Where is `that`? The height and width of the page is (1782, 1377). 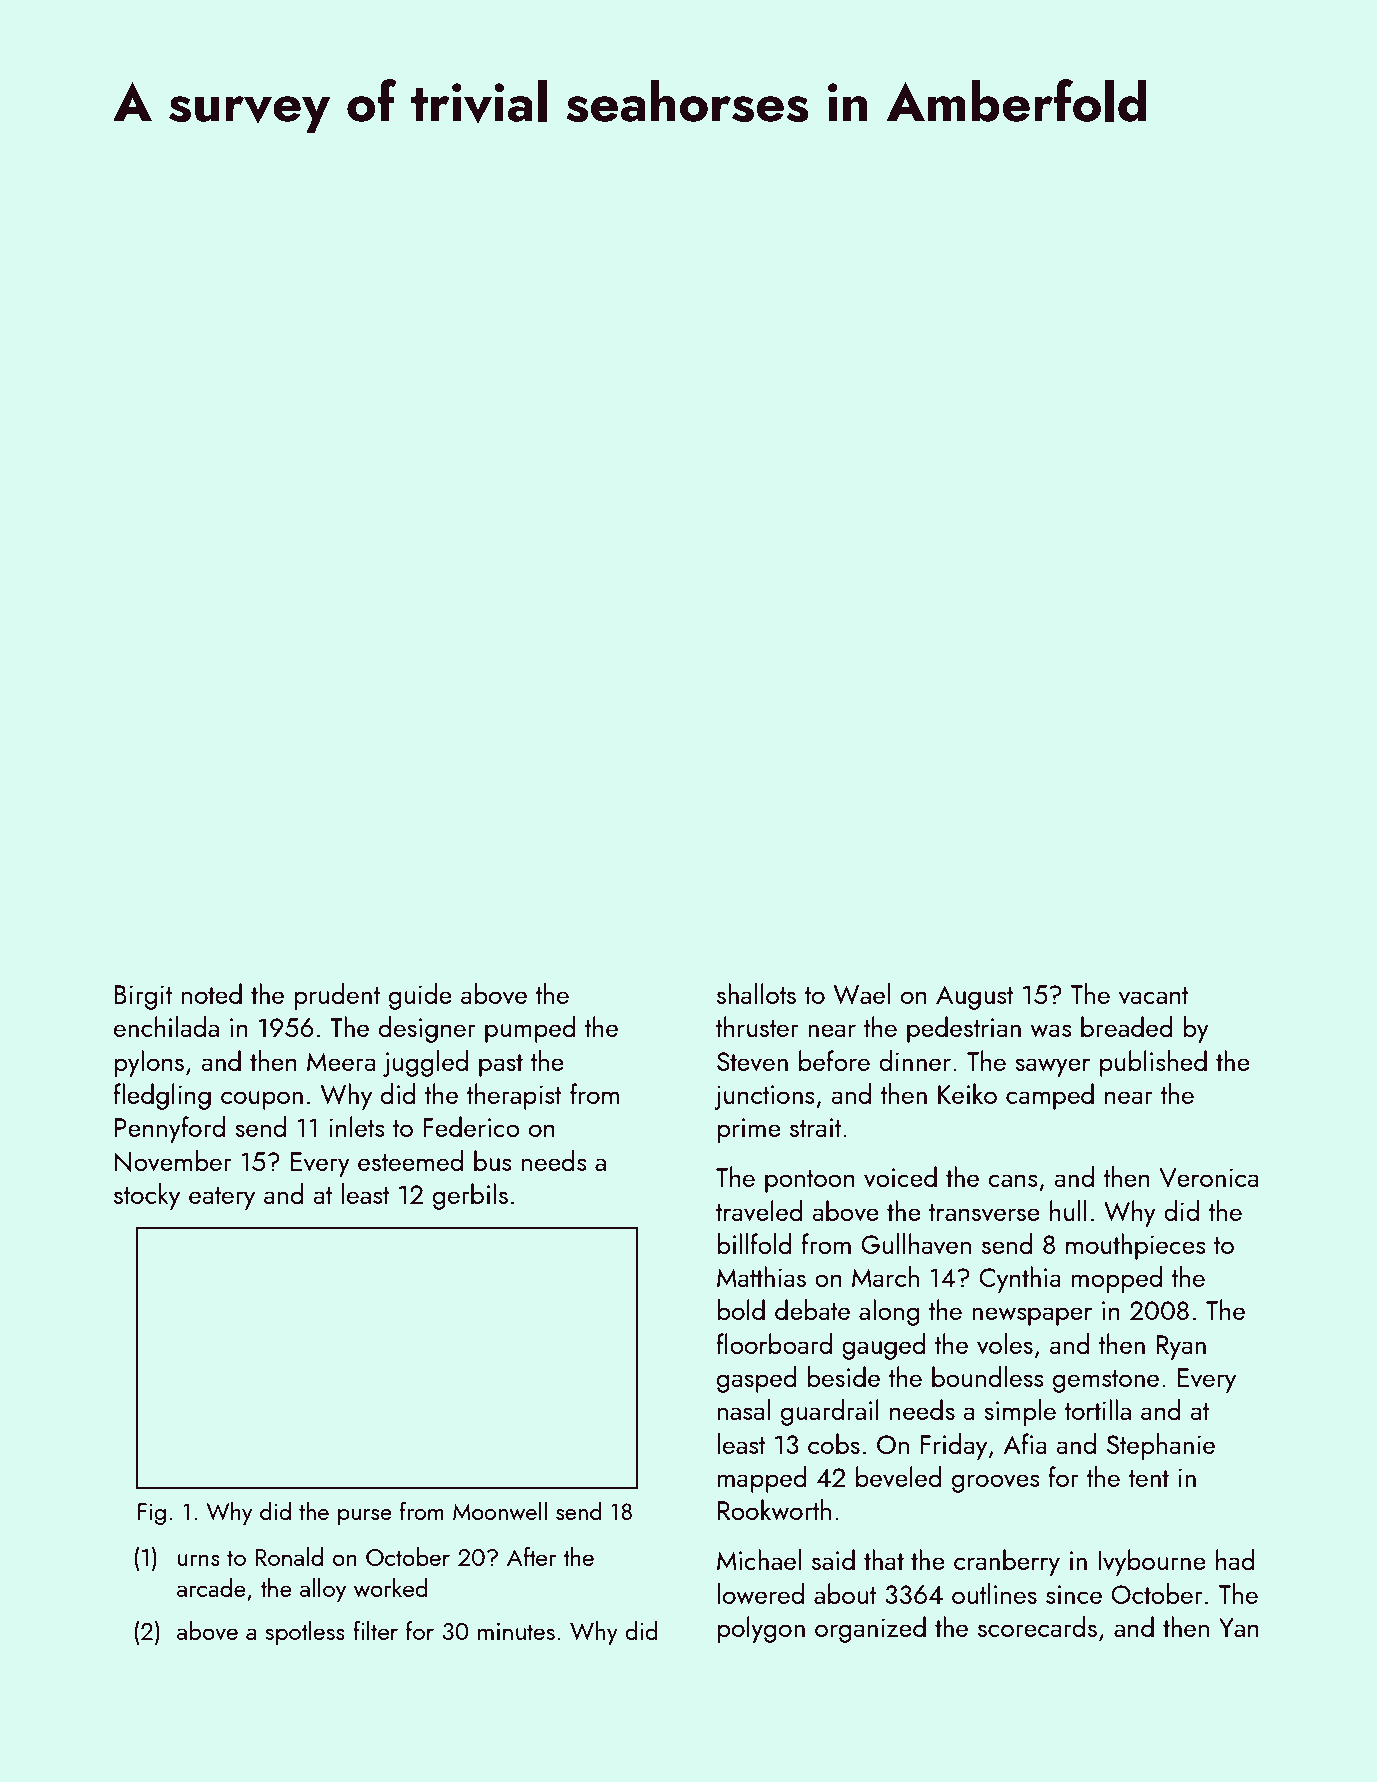 that is located at coordinates (884, 1559).
